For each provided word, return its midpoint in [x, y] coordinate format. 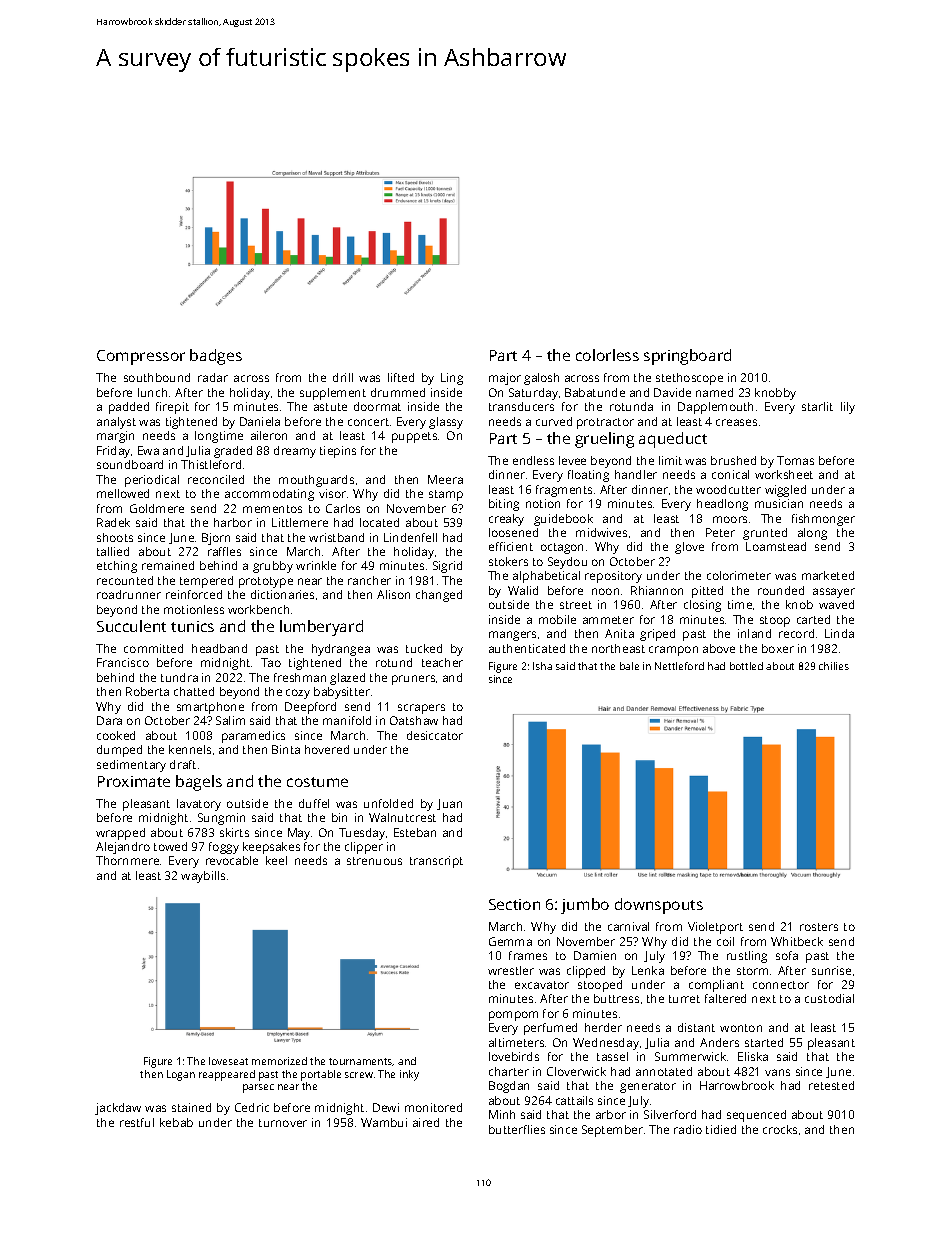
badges [216, 357]
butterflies [517, 1129]
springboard [687, 357]
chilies [834, 666]
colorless [607, 355]
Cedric [252, 1107]
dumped [119, 751]
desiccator [435, 735]
